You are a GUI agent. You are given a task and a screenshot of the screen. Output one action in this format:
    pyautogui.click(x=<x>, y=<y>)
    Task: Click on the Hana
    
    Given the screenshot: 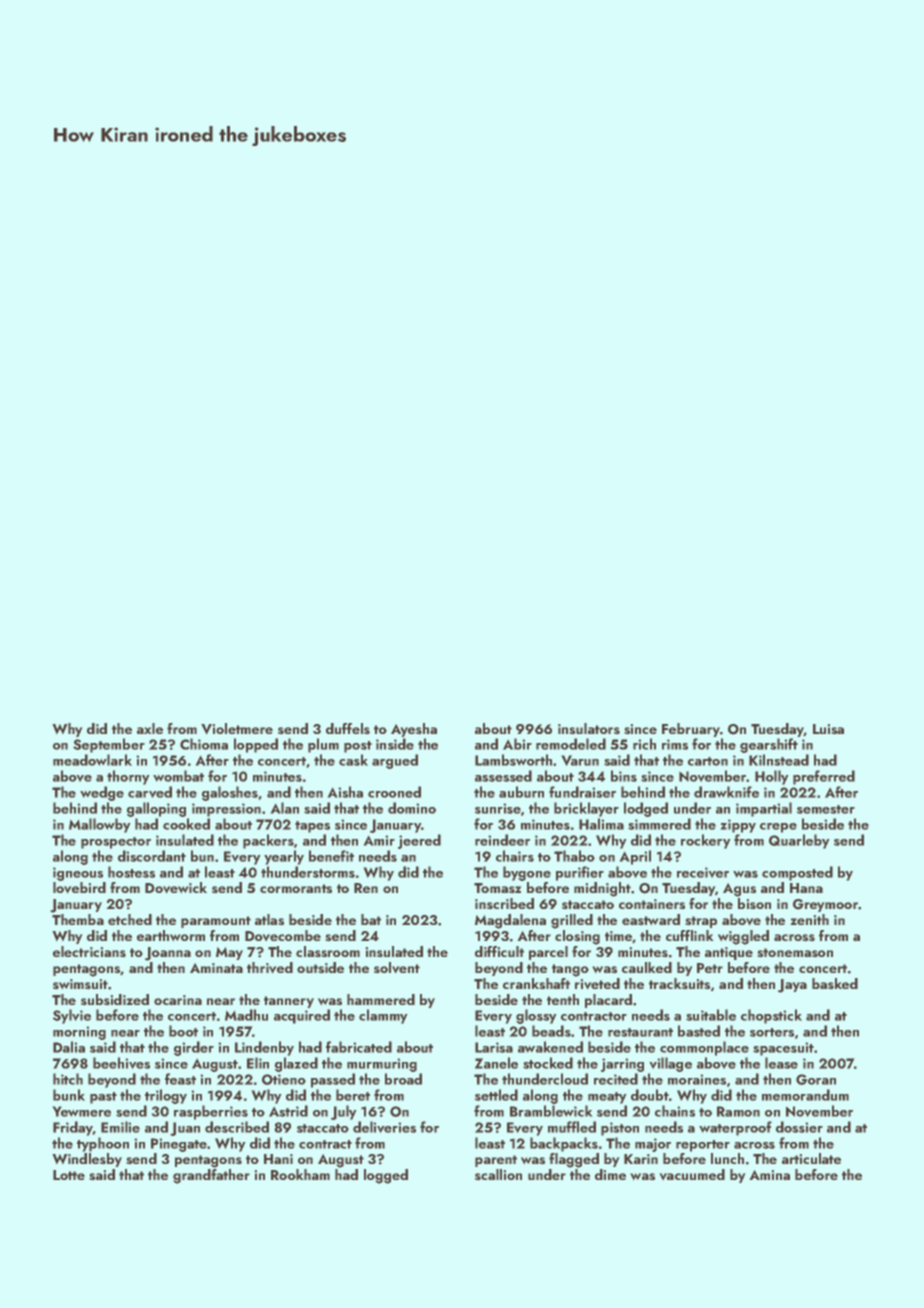 What is the action you would take?
    pyautogui.click(x=806, y=888)
